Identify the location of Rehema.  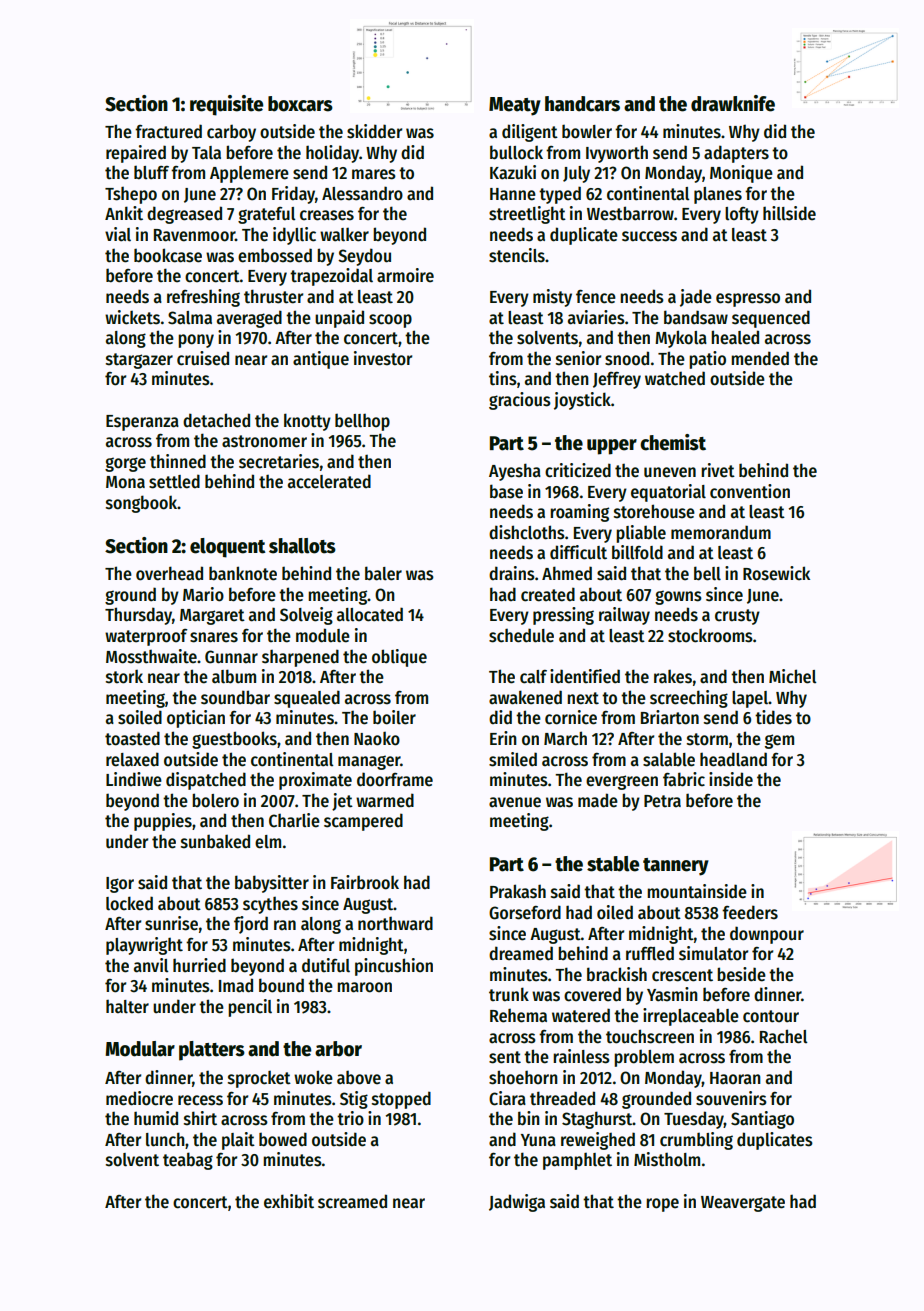
(518, 1016).
